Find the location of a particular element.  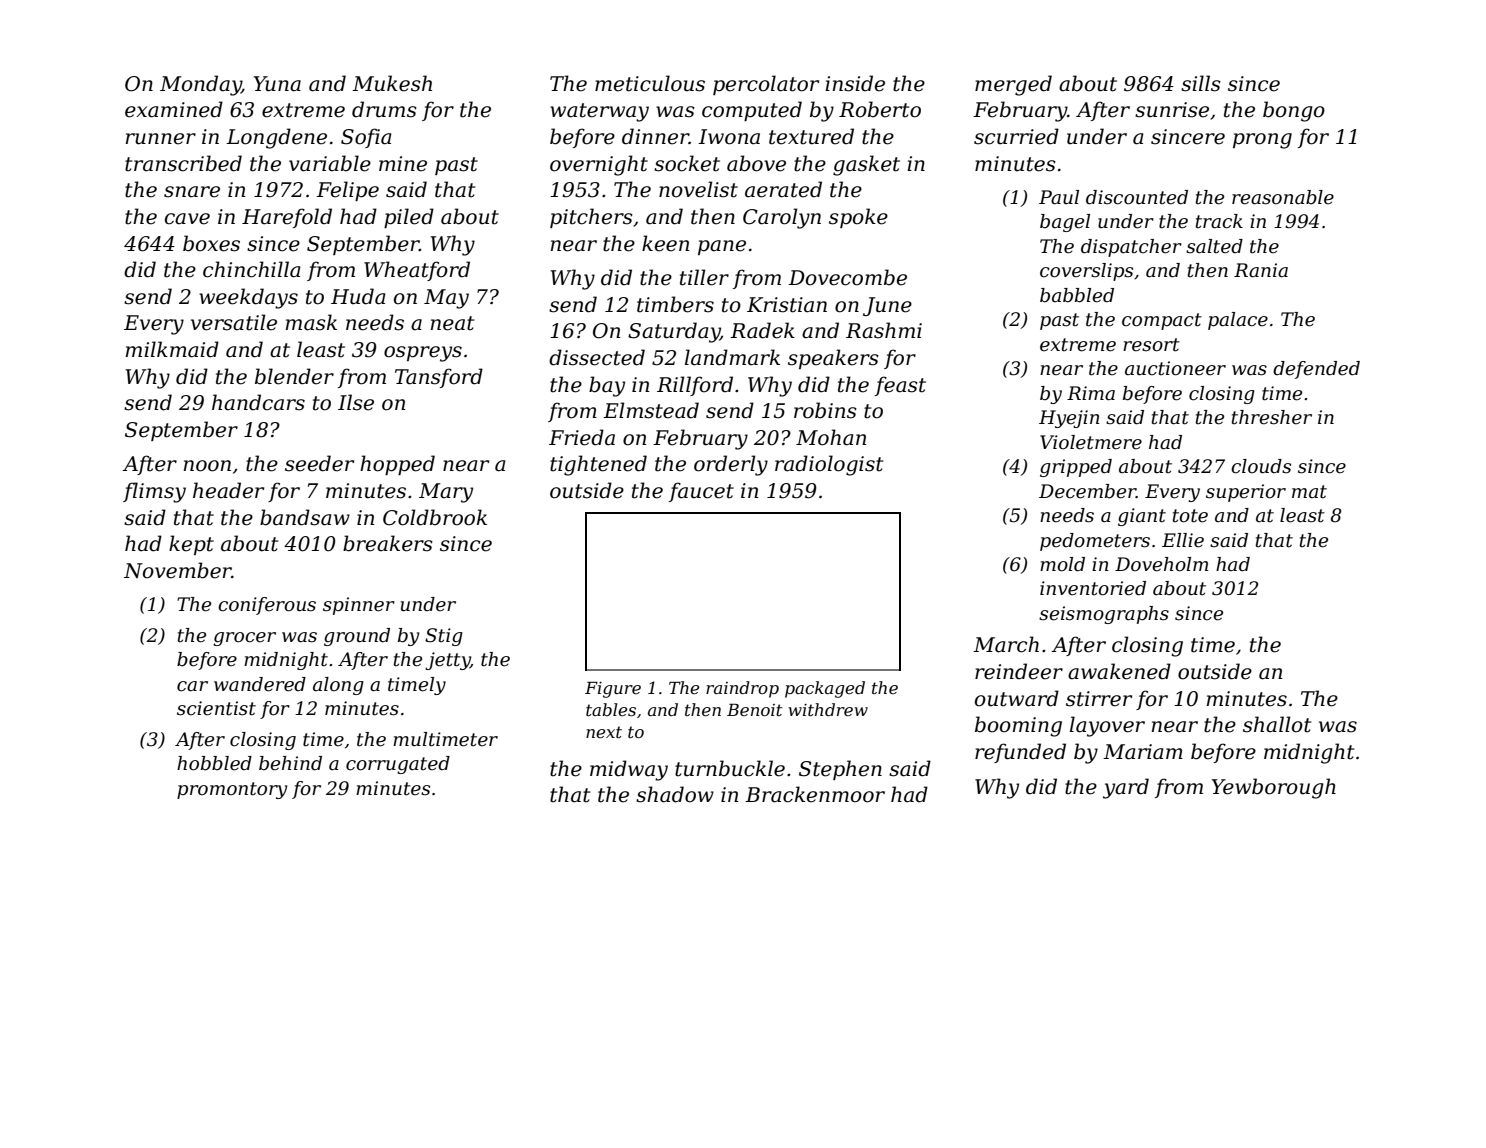

corrugated is located at coordinates (398, 765).
